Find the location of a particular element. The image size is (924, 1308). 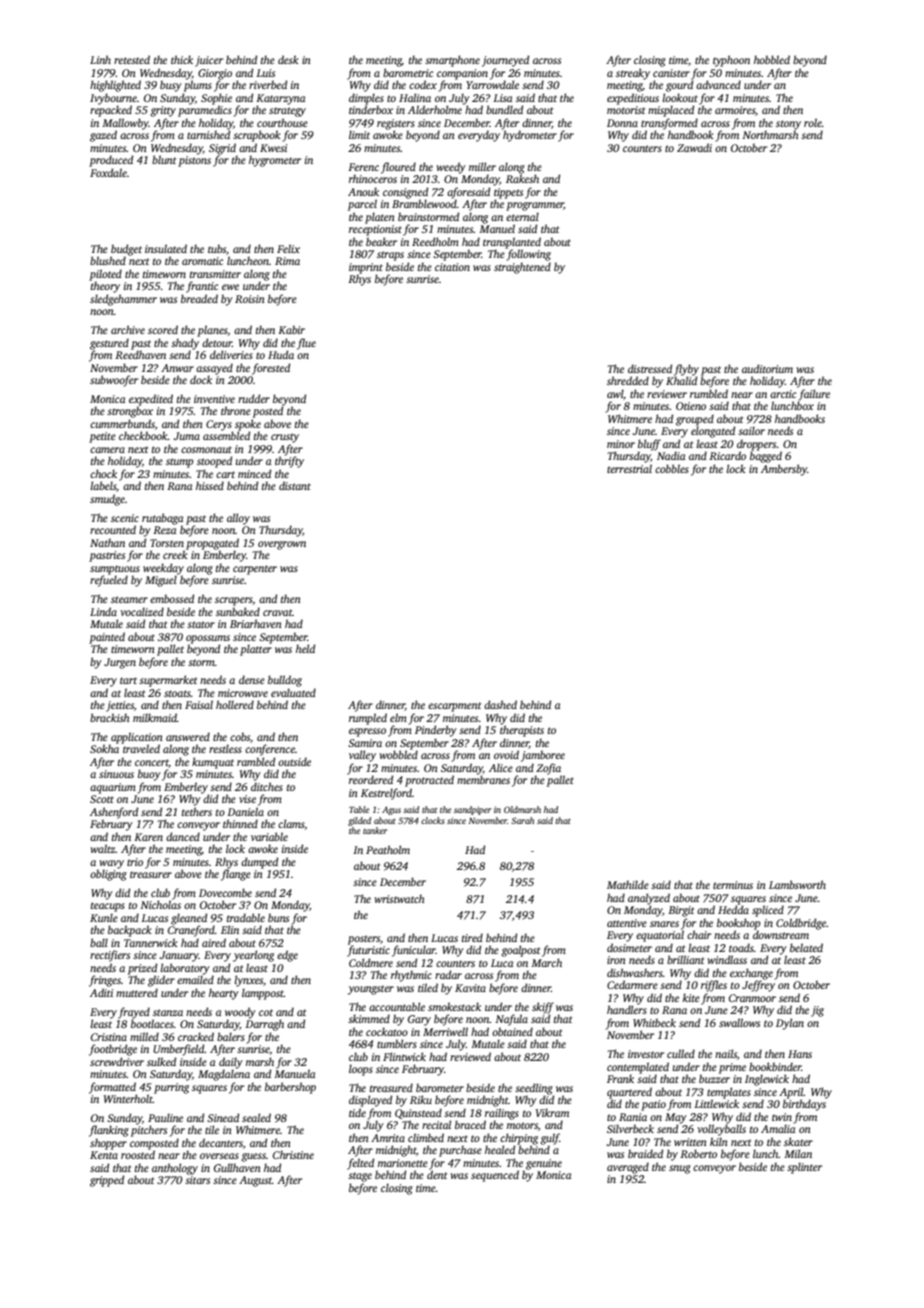

gripped is located at coordinates (107, 1181).
